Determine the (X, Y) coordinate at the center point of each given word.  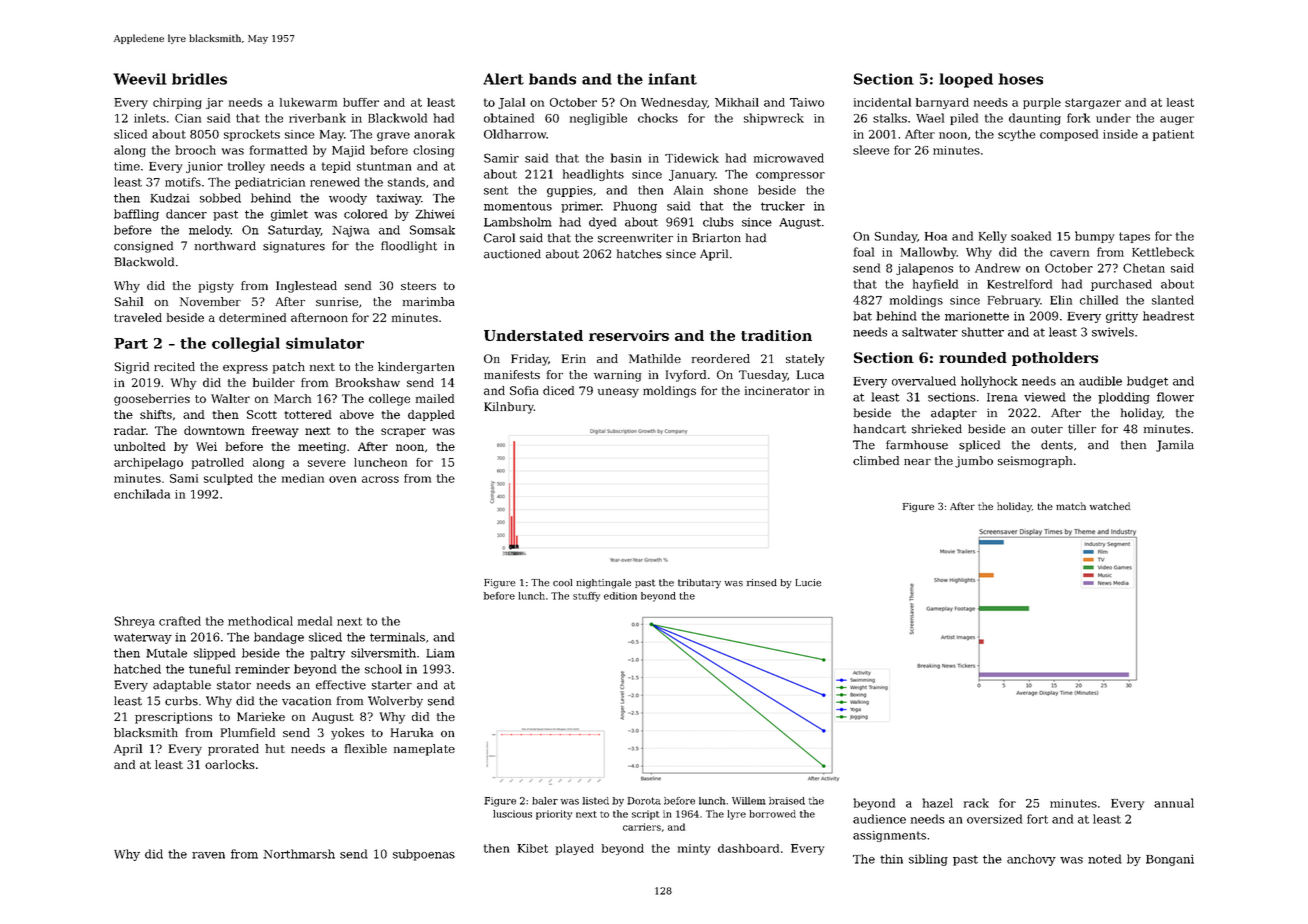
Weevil (140, 79)
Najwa (351, 231)
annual (1174, 803)
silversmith (383, 653)
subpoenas (424, 855)
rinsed (762, 583)
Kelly (993, 237)
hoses (1020, 79)
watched (1109, 506)
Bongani (1170, 860)
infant (672, 79)
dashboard (748, 848)
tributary (699, 584)
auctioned (512, 254)
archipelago (148, 463)
